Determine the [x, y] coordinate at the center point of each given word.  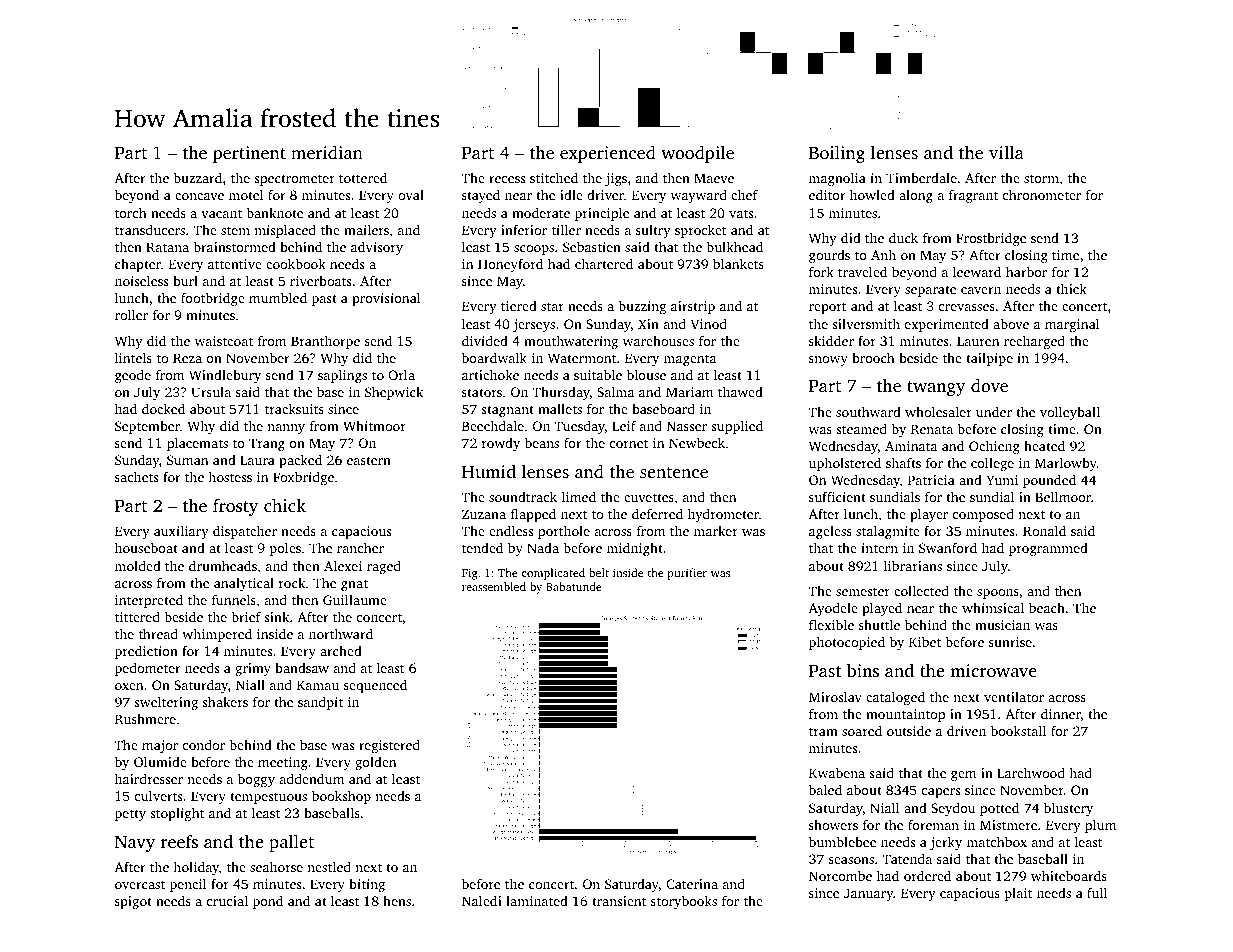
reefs [179, 841]
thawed [740, 391]
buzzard [197, 177]
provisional [386, 299]
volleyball [1070, 413]
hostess [230, 477]
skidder [831, 341]
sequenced [375, 686]
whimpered [217, 635]
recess [507, 179]
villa [1006, 152]
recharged [1034, 342]
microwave [993, 670]
